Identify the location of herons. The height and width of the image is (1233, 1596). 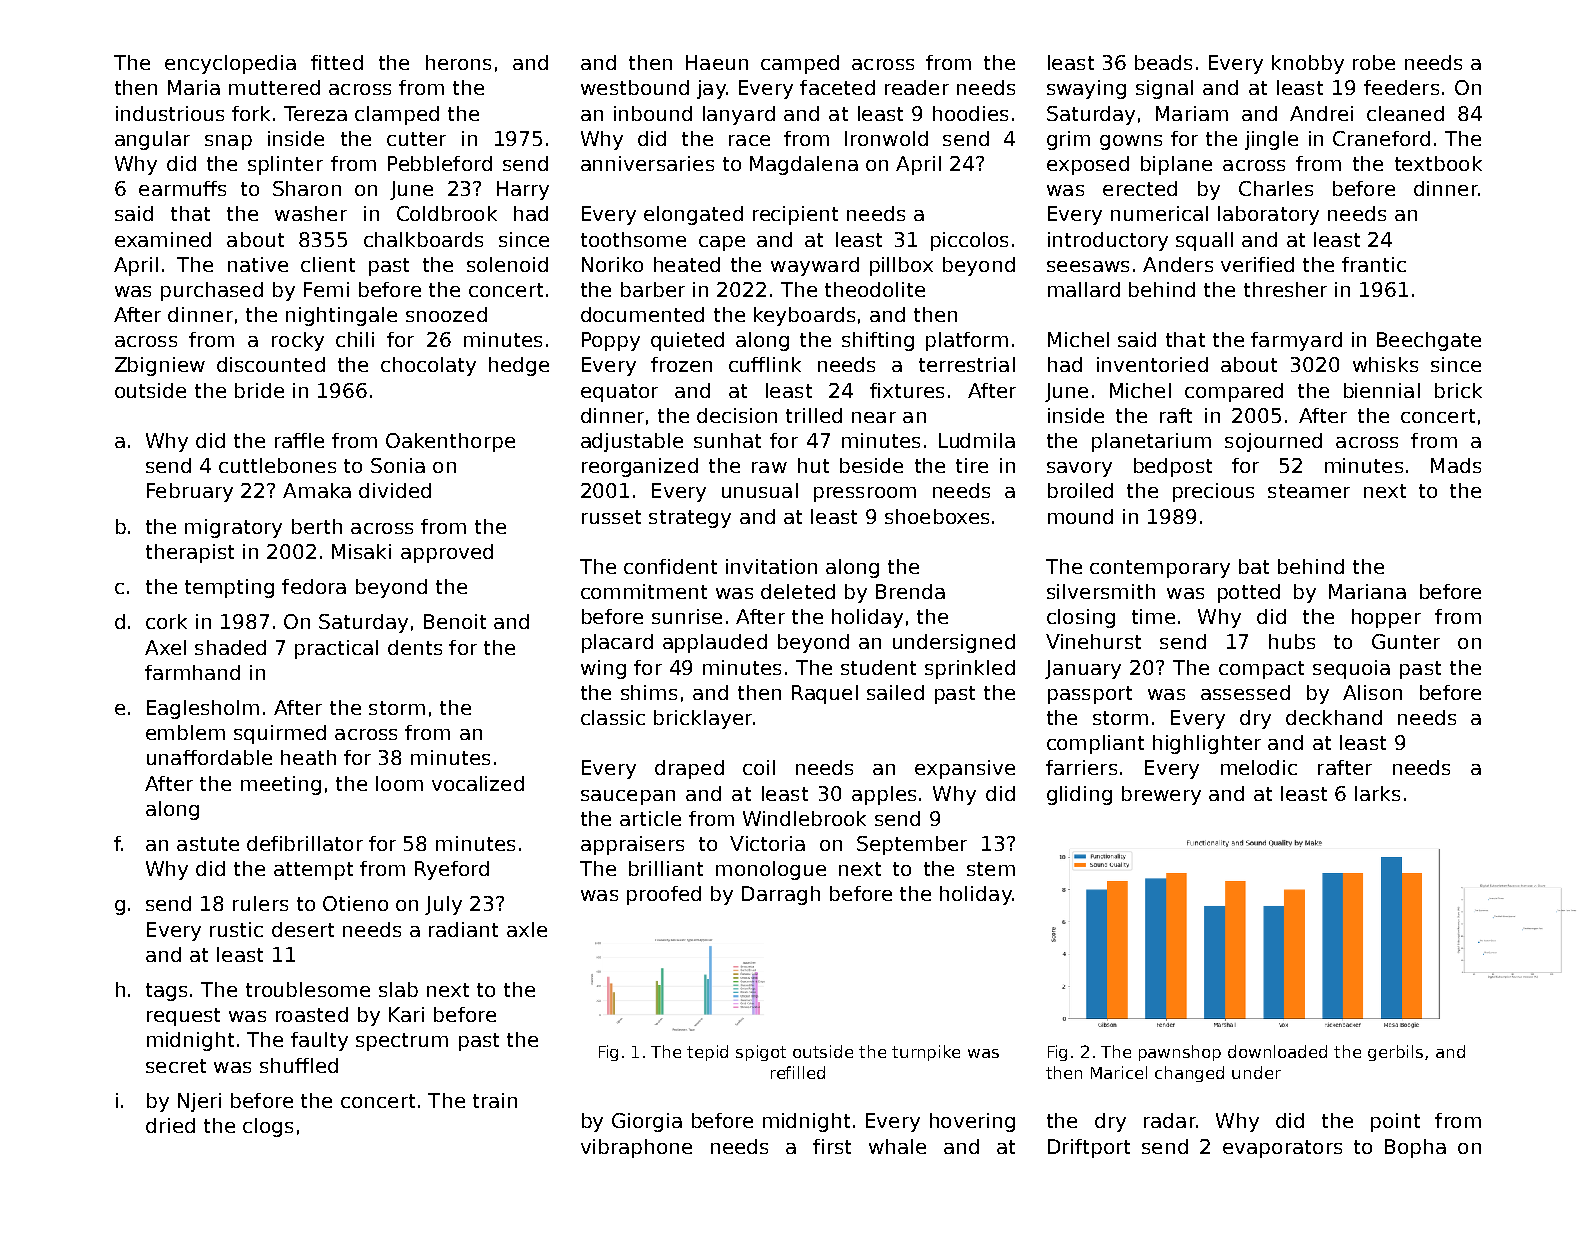
(458, 62).
